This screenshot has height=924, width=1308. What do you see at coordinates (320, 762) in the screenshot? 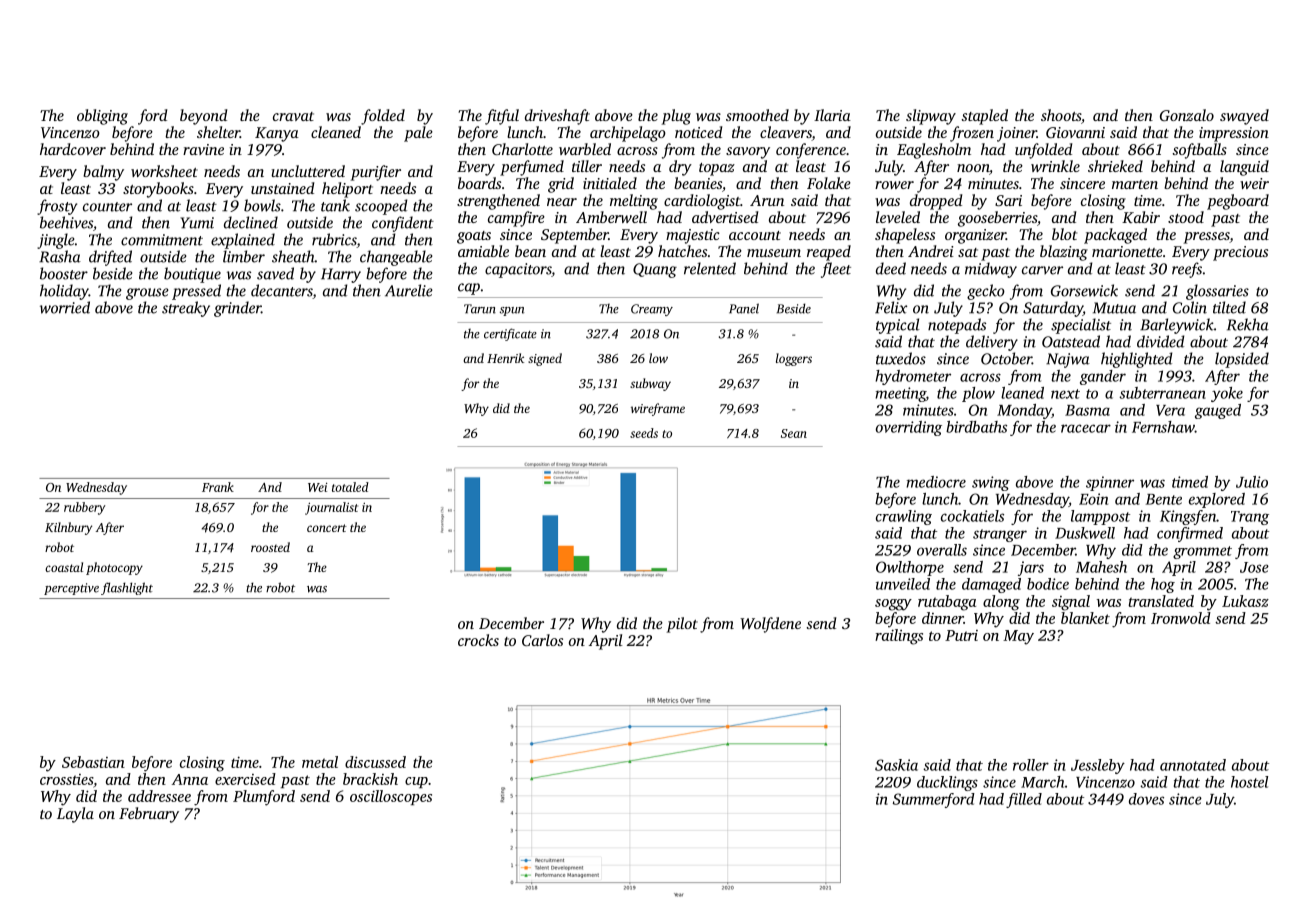
I see `metal` at bounding box center [320, 762].
